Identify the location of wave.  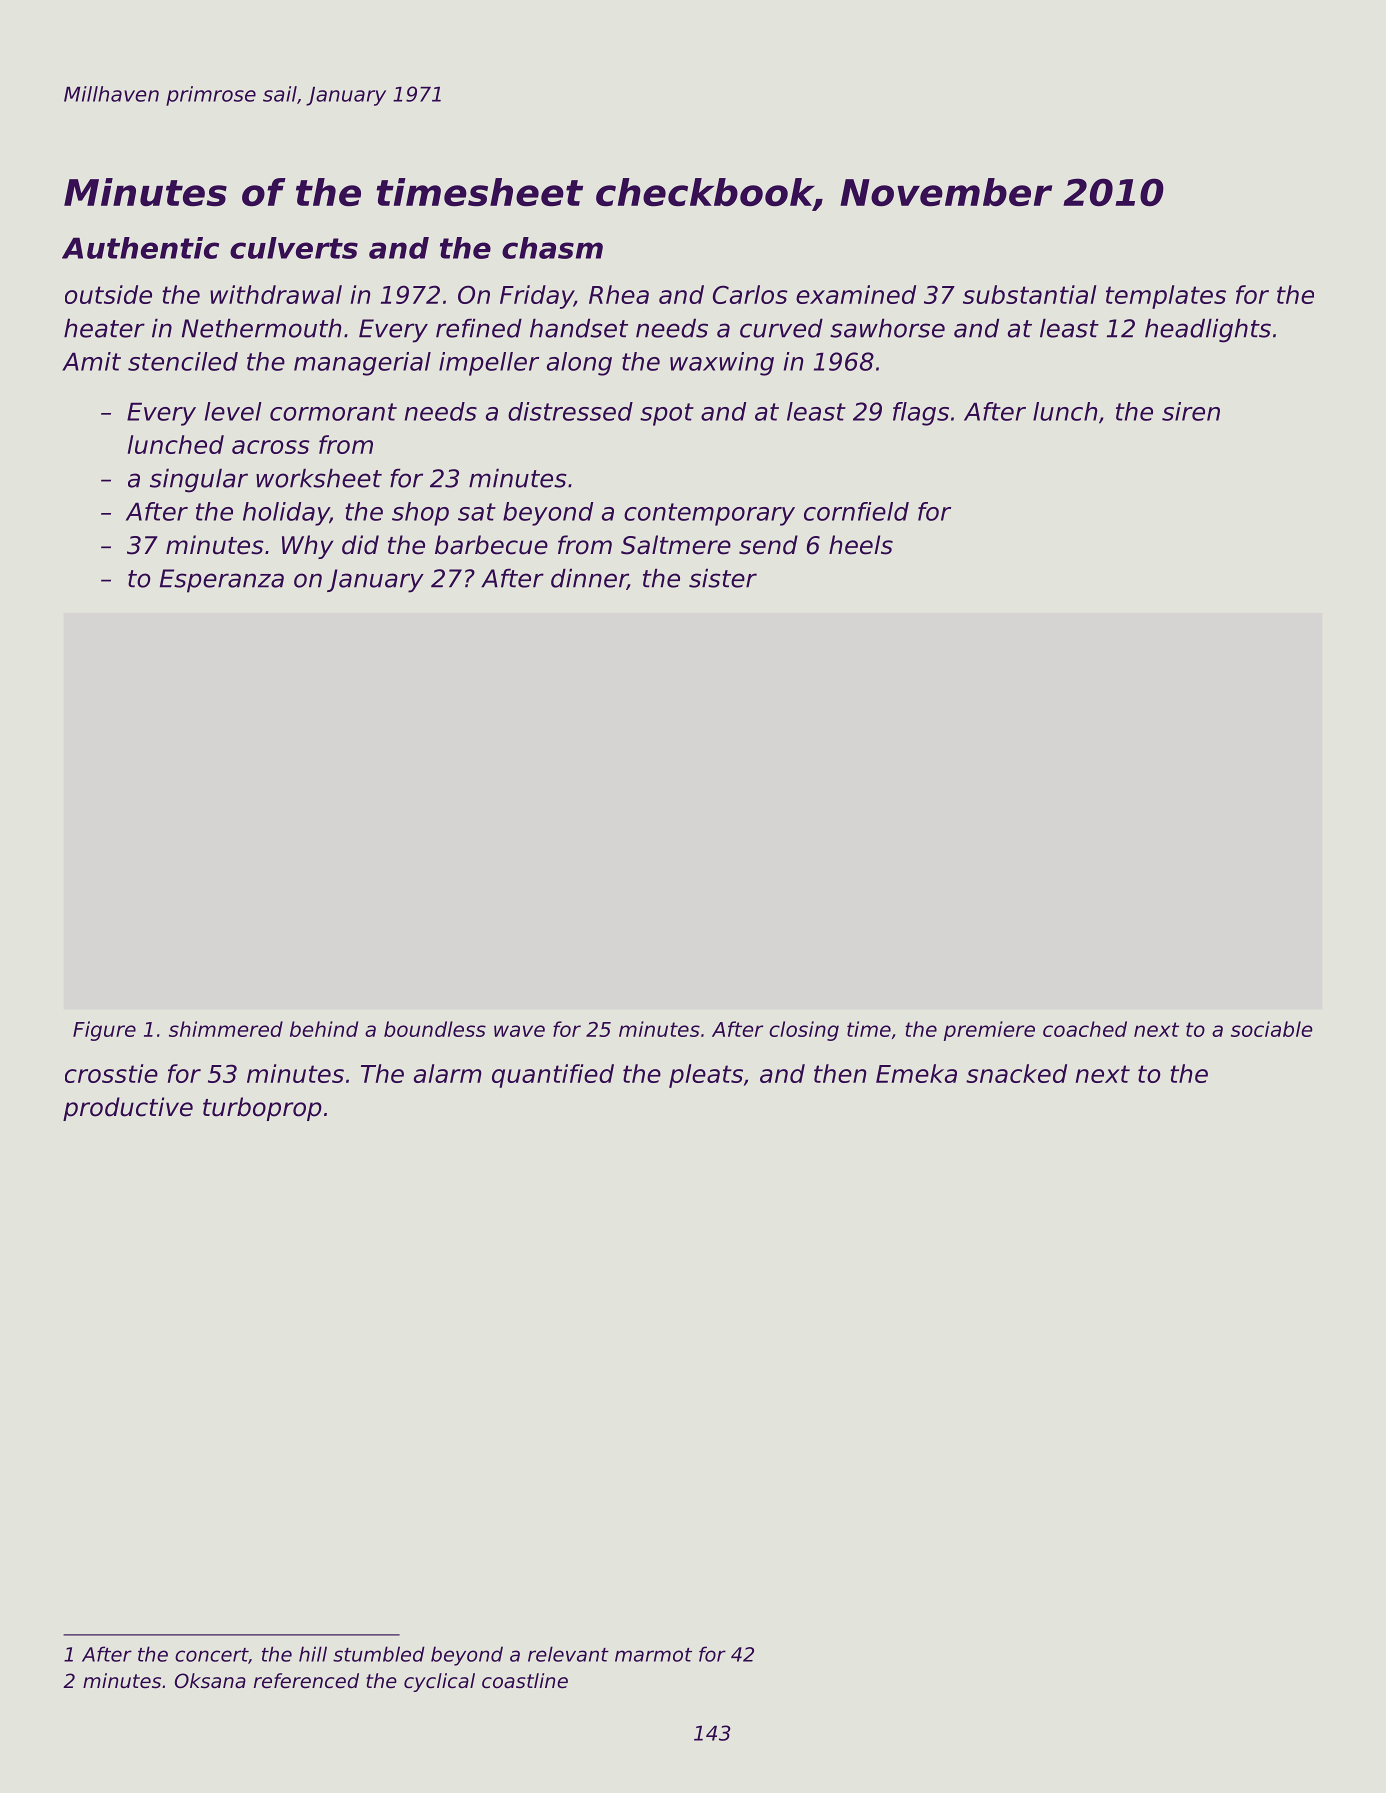
(519, 1031).
